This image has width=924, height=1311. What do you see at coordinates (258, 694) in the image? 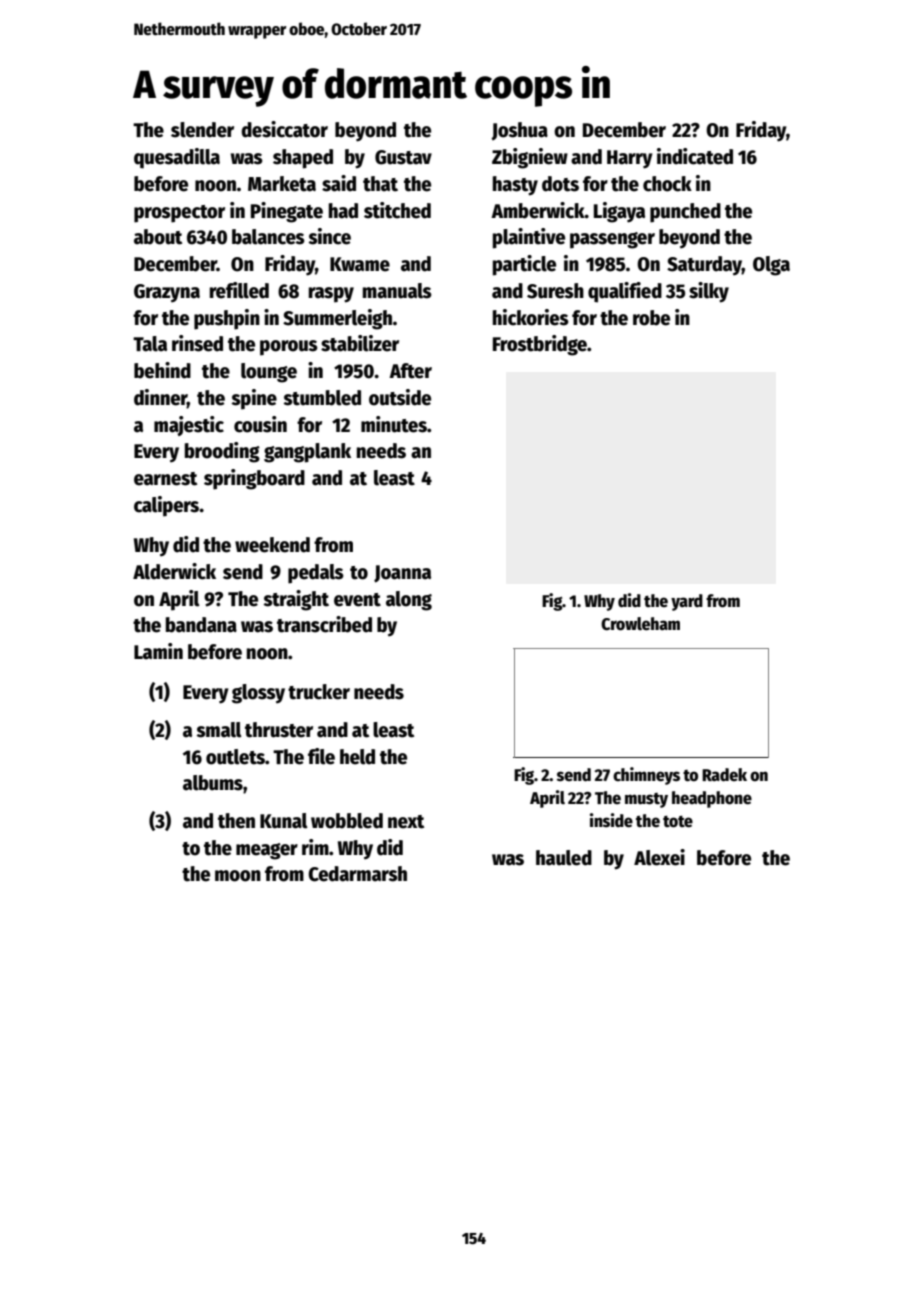
I see `glossy` at bounding box center [258, 694].
